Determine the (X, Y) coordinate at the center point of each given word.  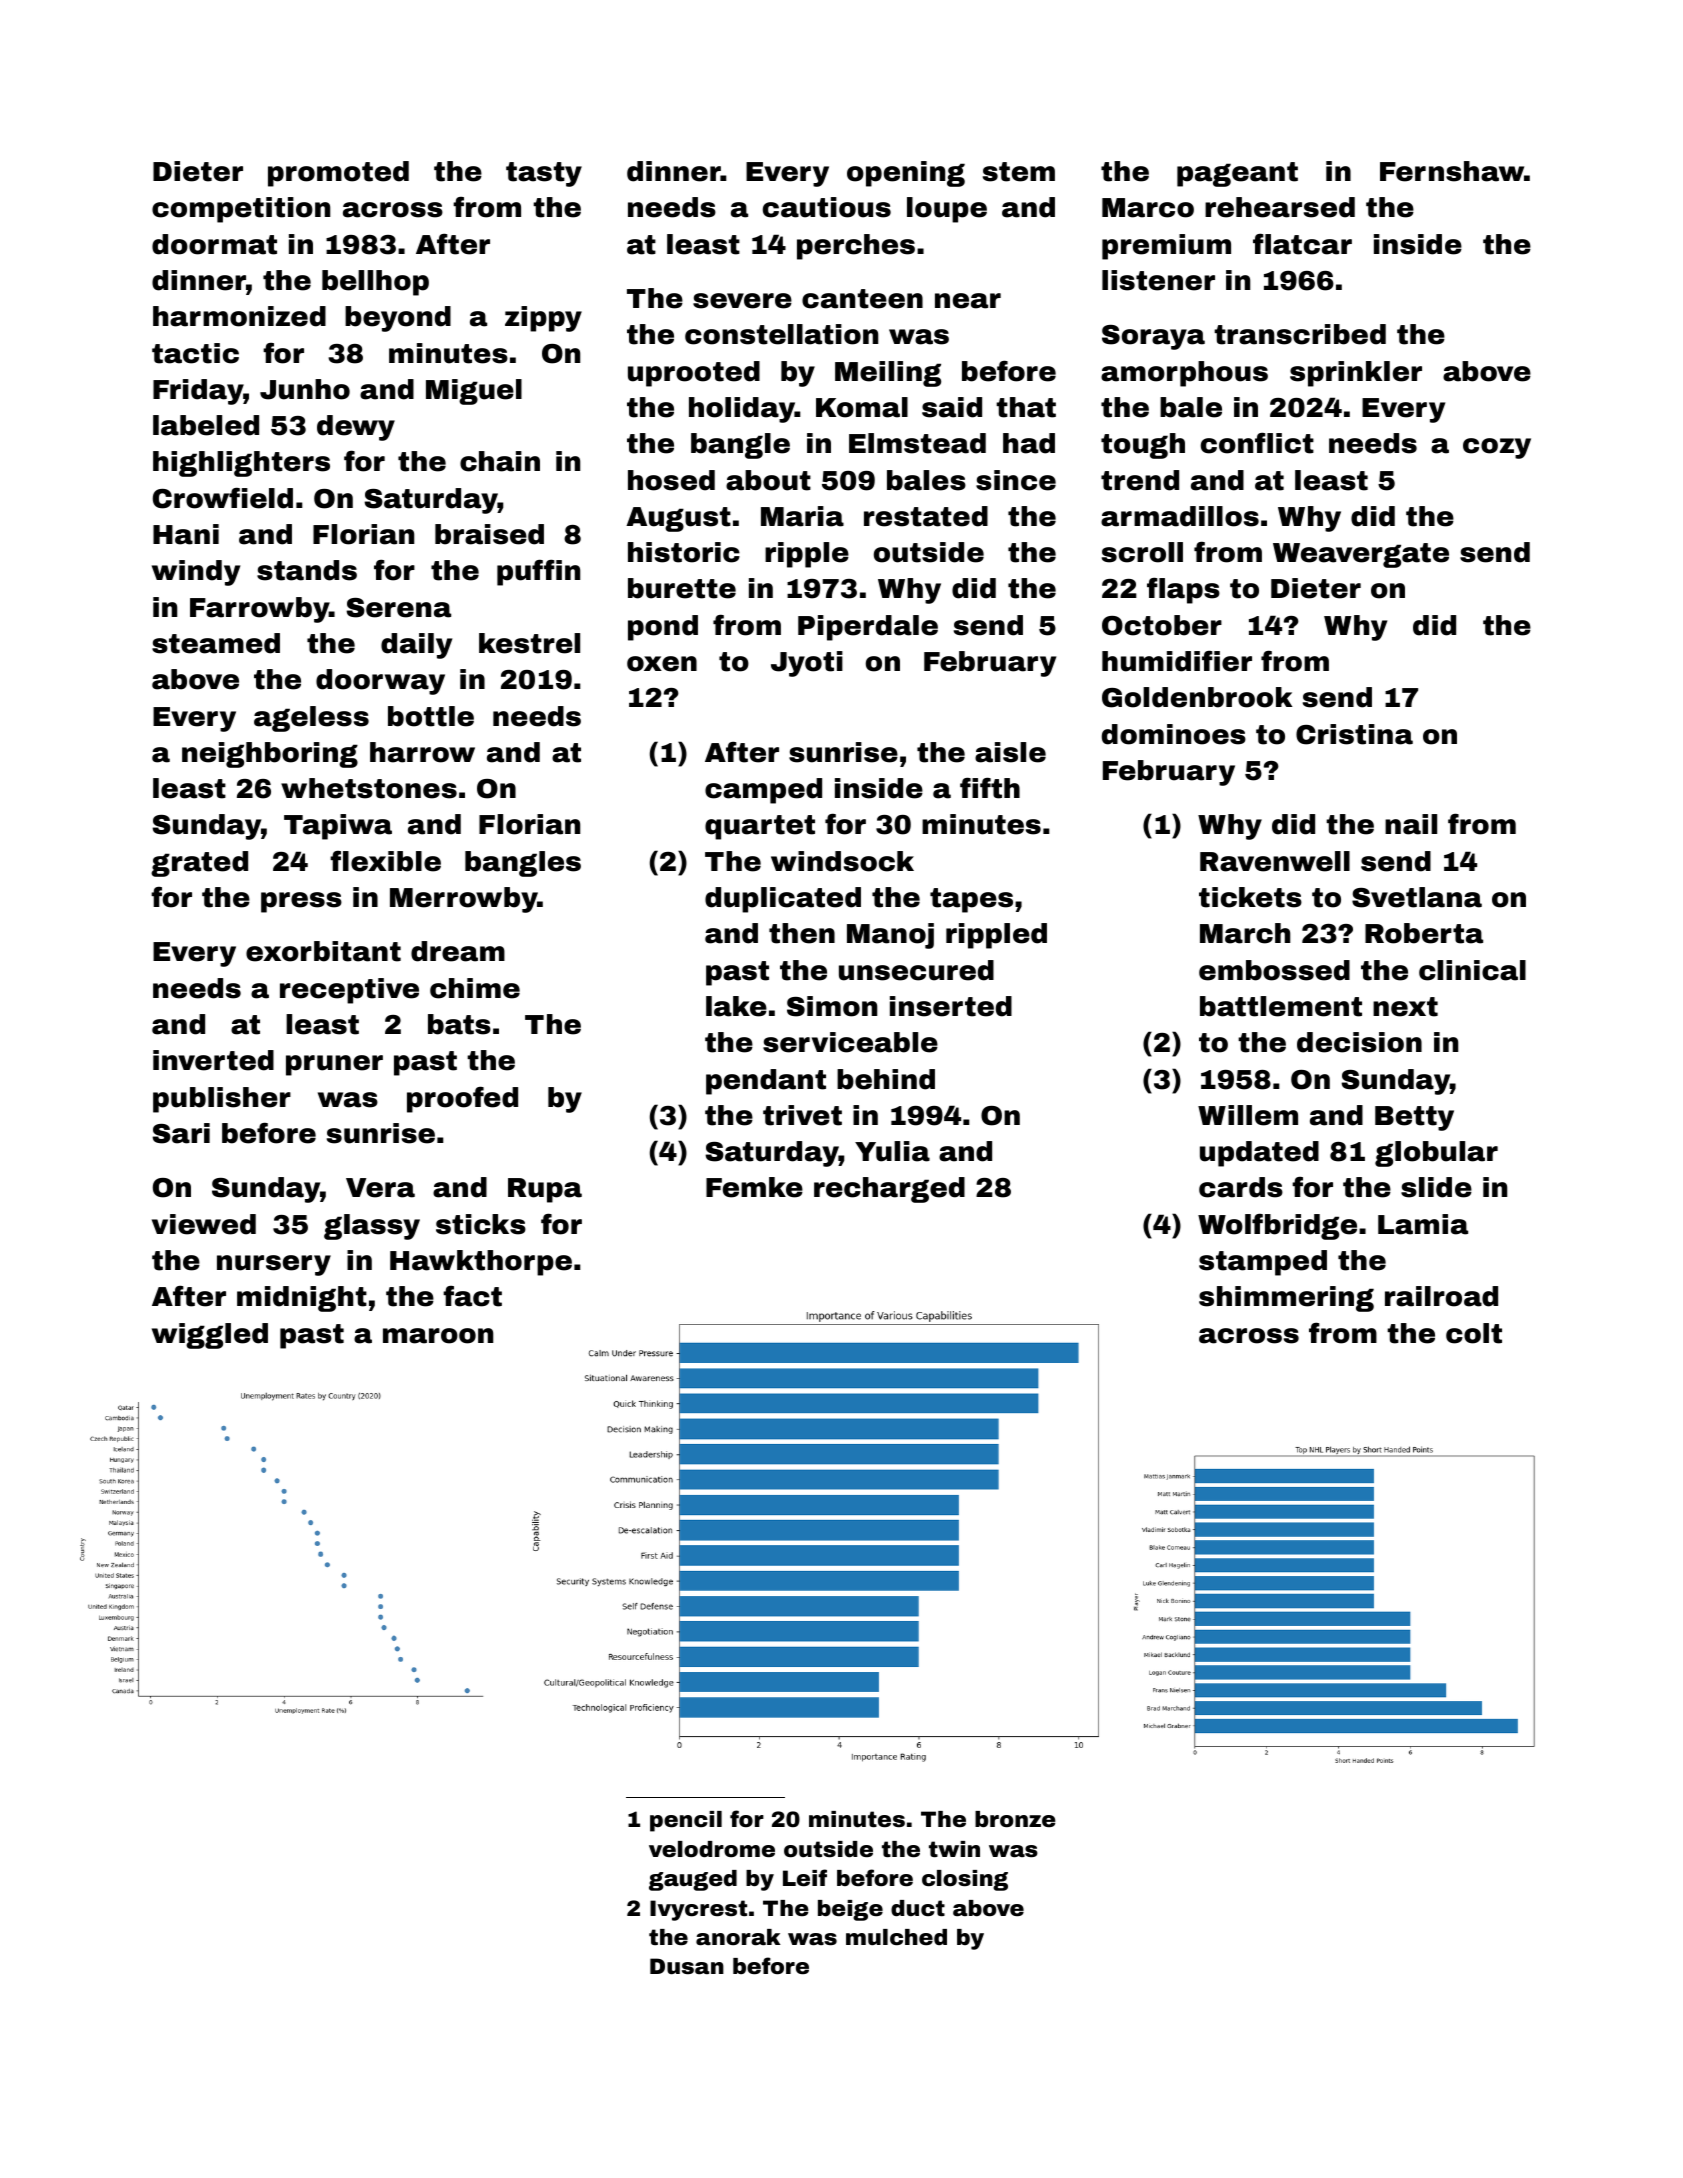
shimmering (1286, 1299)
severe (742, 301)
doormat (214, 244)
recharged (889, 1190)
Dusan (687, 1966)
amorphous (1184, 374)
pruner (334, 1065)
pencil (686, 1821)
